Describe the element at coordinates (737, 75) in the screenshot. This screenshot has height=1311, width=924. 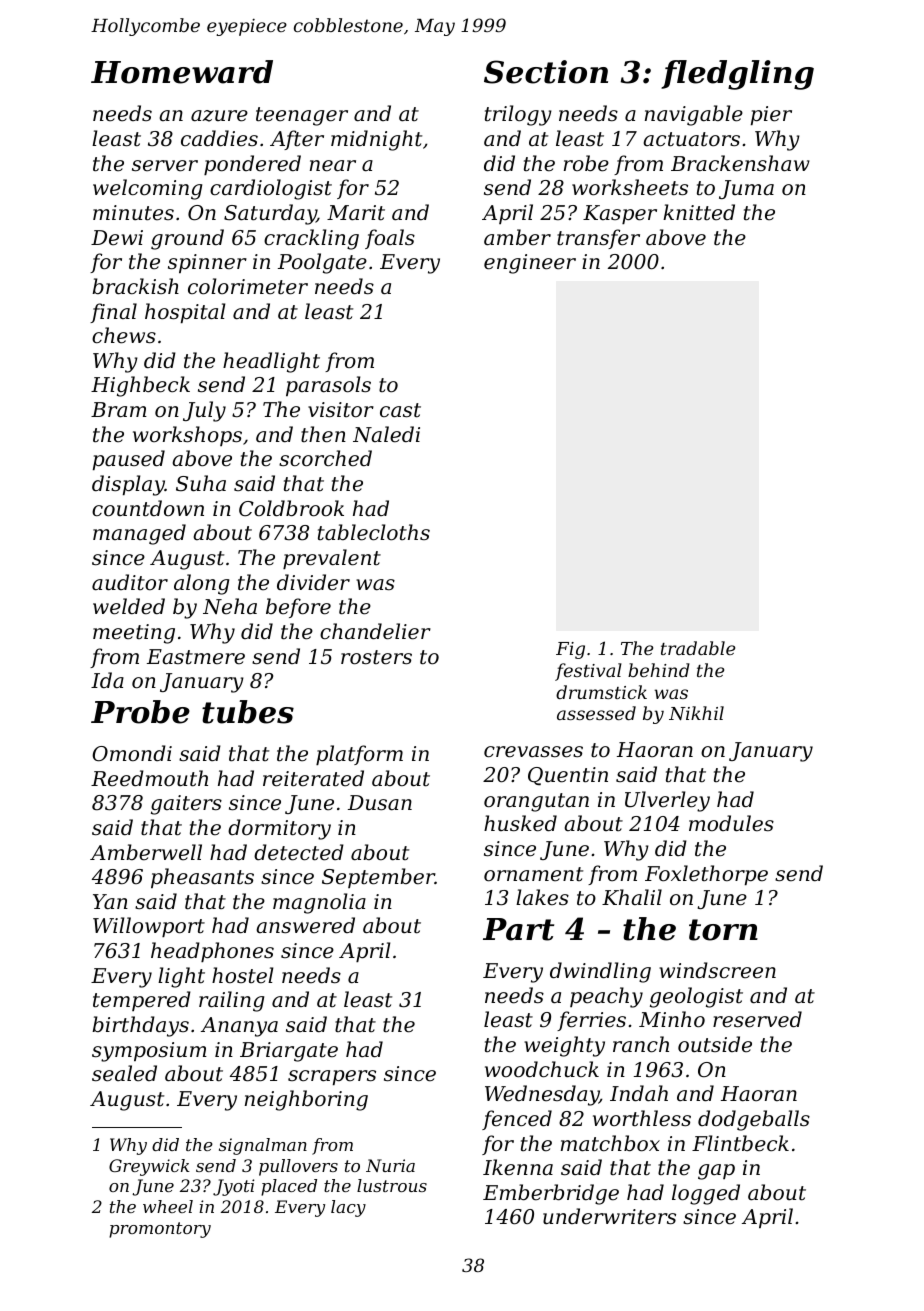
I see `fledgling` at that location.
